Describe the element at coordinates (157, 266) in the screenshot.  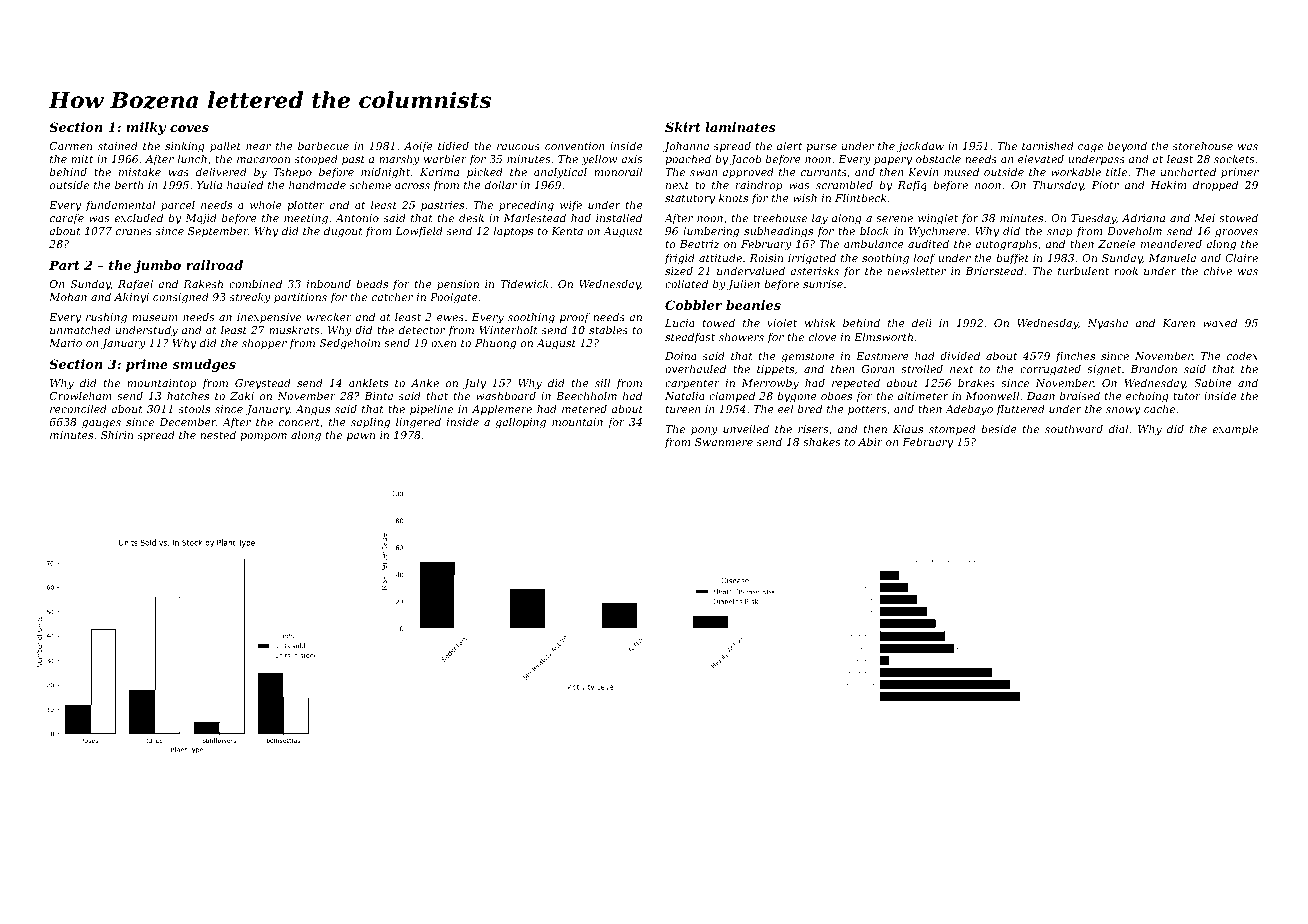
I see `jumbo` at that location.
